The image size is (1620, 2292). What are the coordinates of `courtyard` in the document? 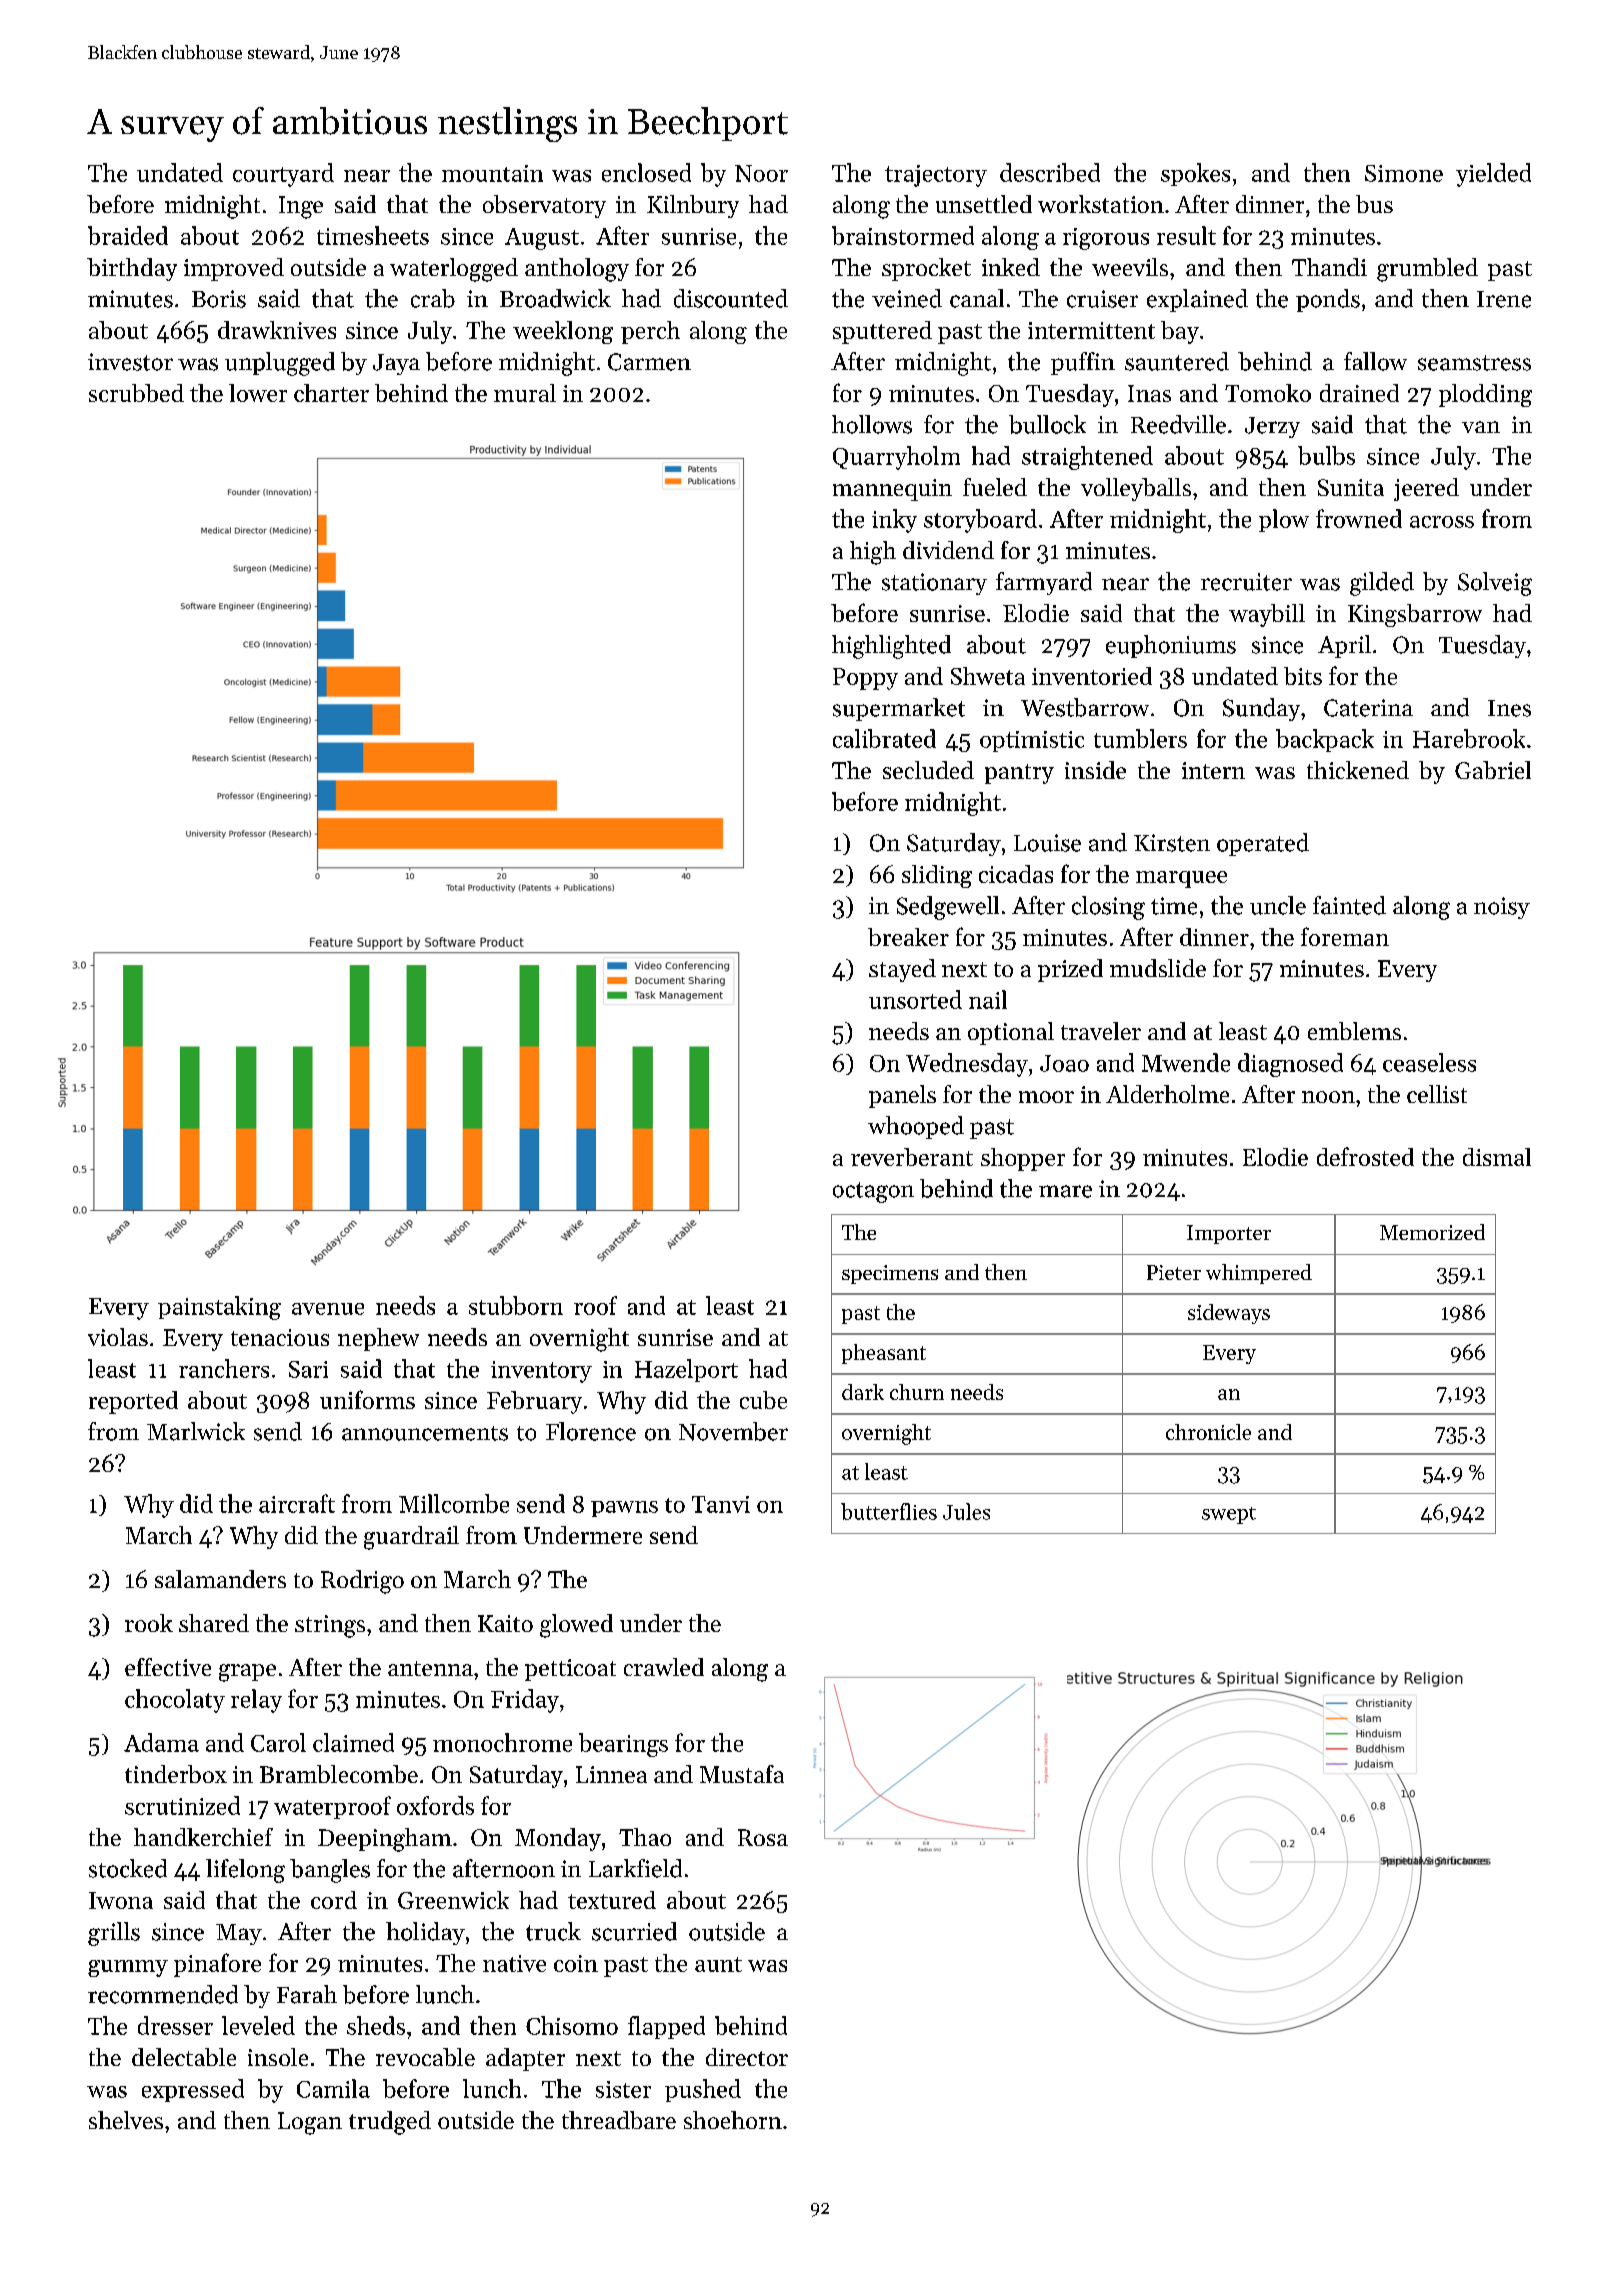 It's located at (283, 175).
